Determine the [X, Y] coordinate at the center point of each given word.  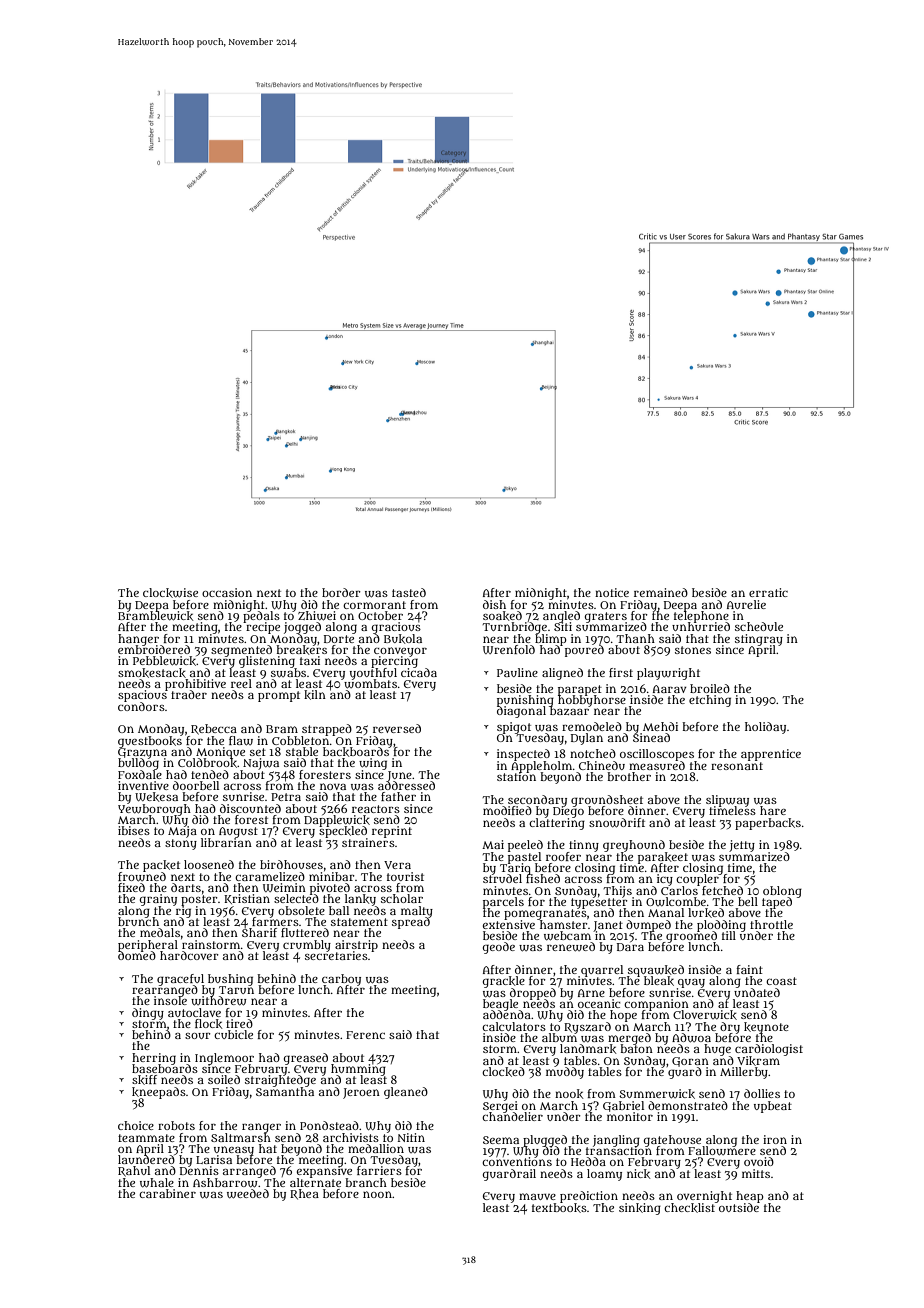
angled [561, 617]
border [341, 592]
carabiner [167, 1193]
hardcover [189, 955]
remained [661, 592]
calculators [514, 1026]
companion [656, 1004]
